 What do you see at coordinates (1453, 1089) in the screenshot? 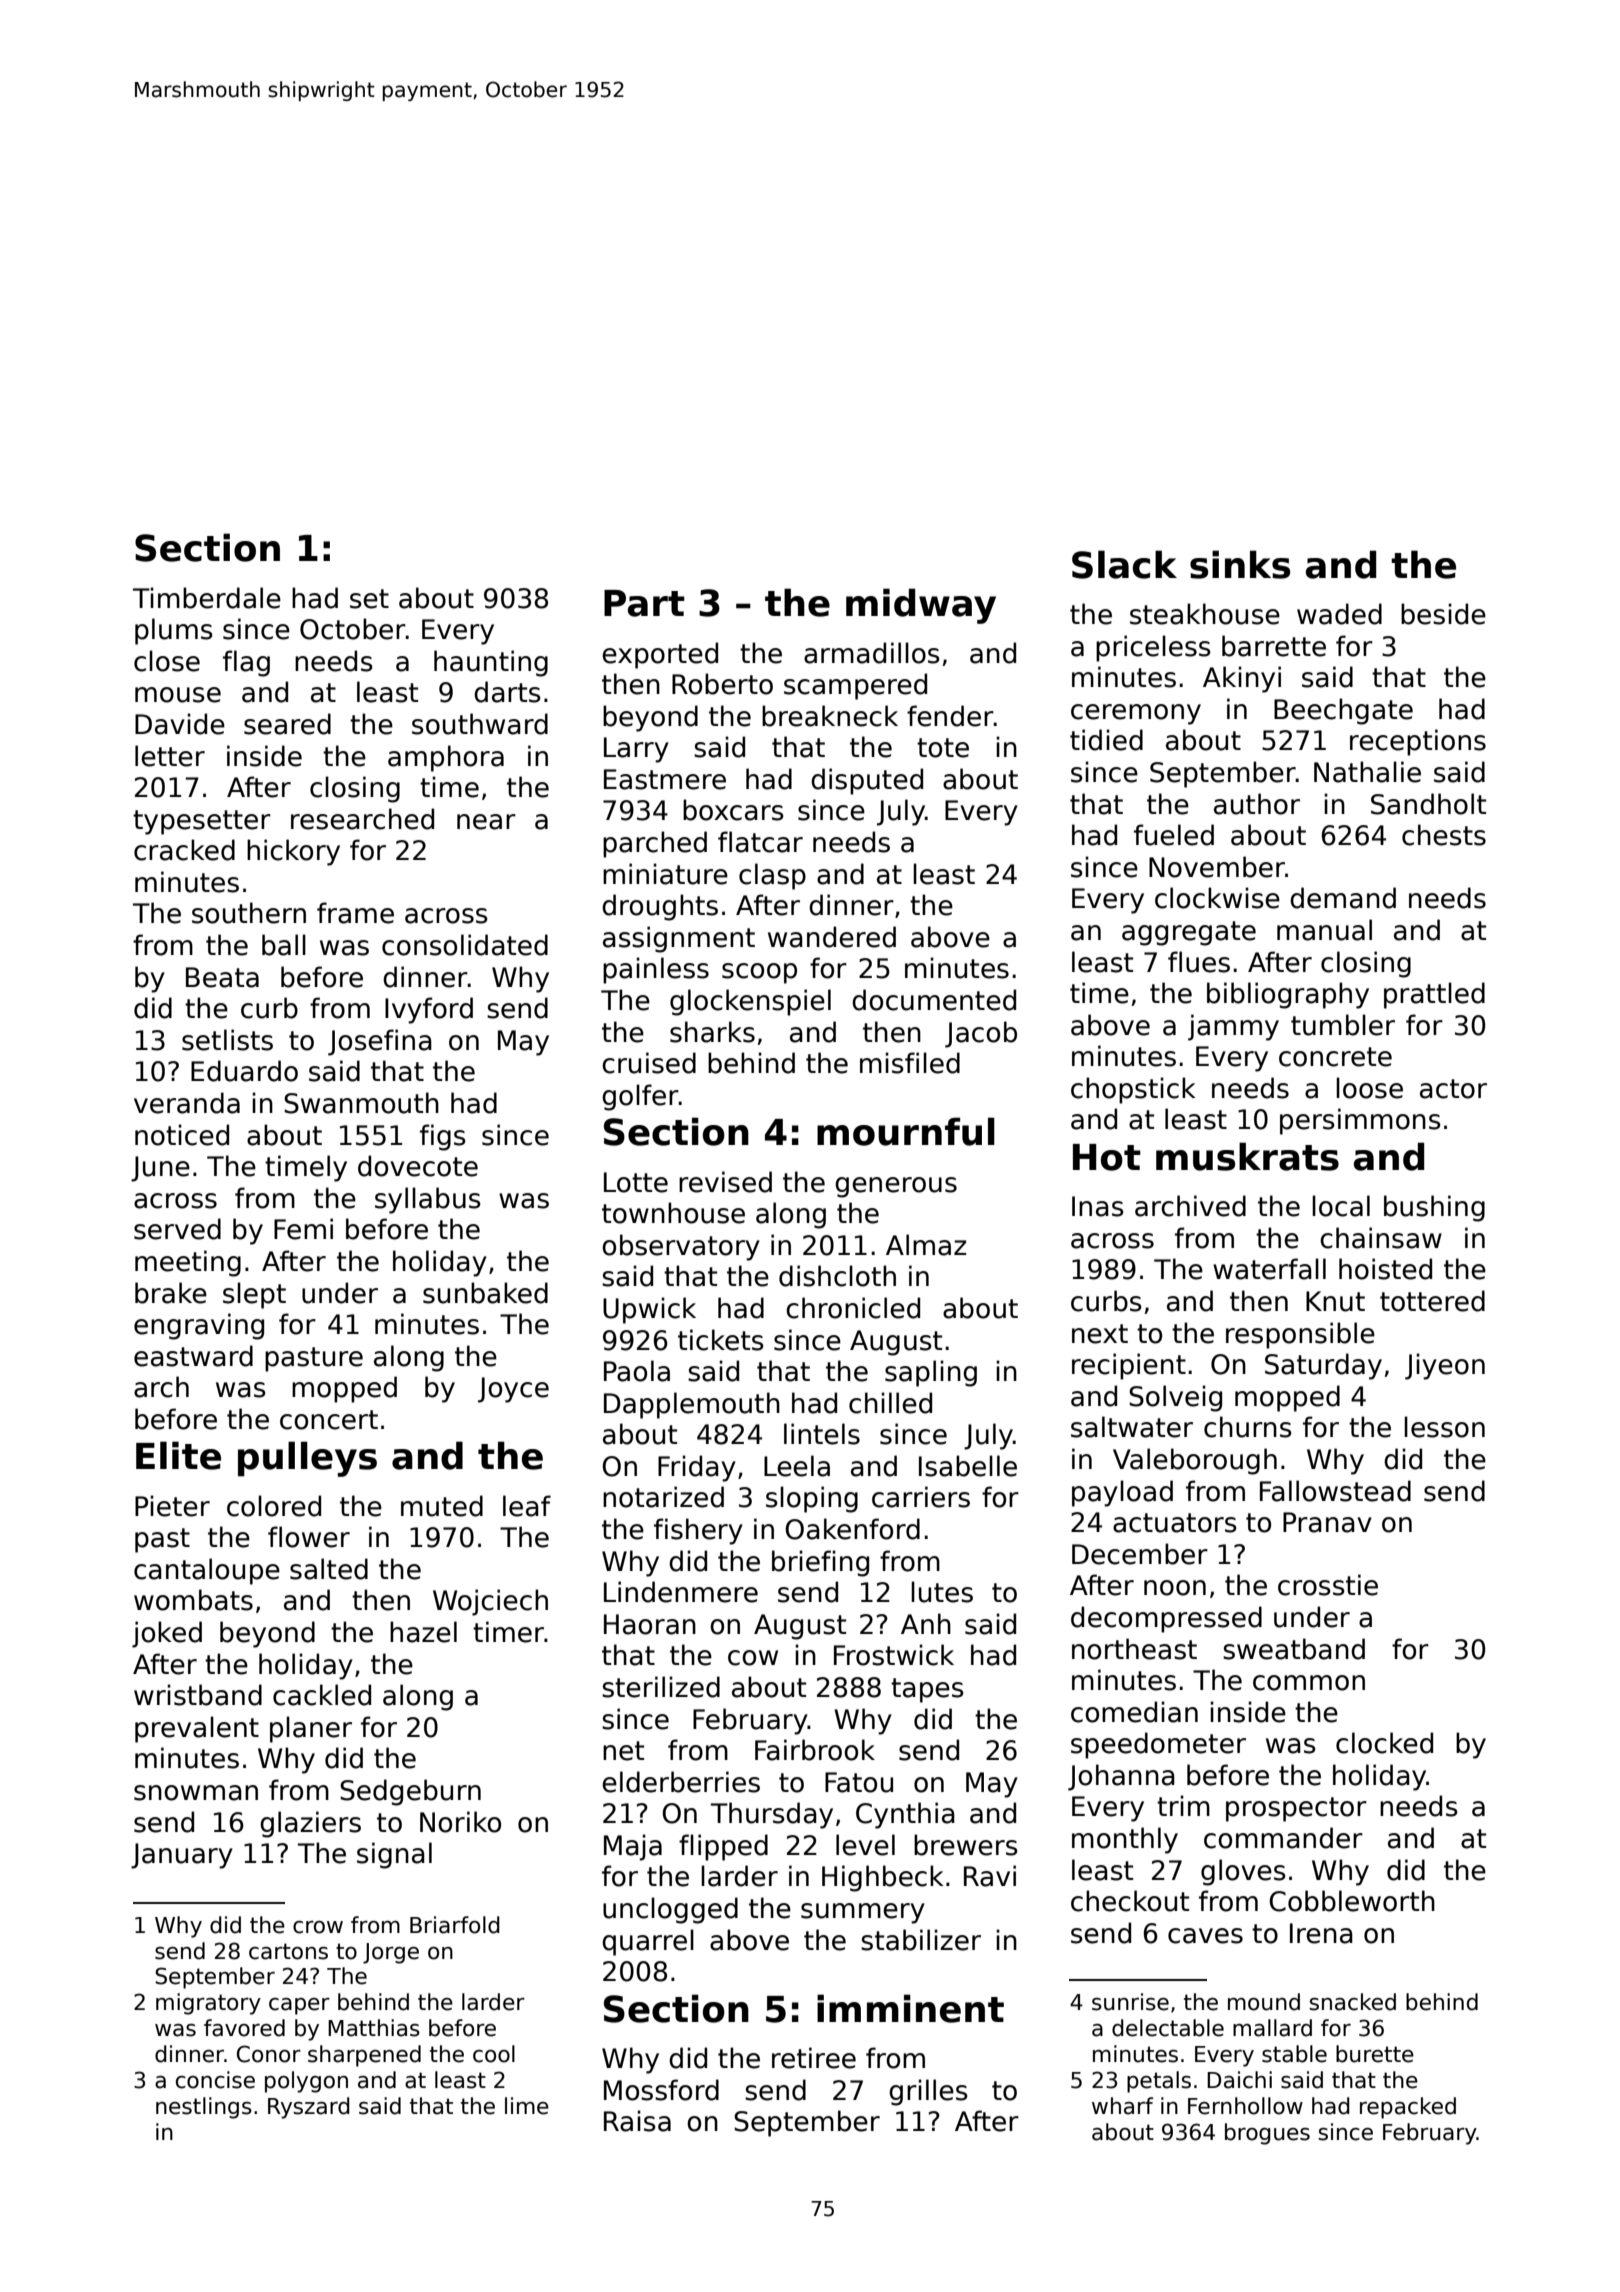
I see `actor` at bounding box center [1453, 1089].
